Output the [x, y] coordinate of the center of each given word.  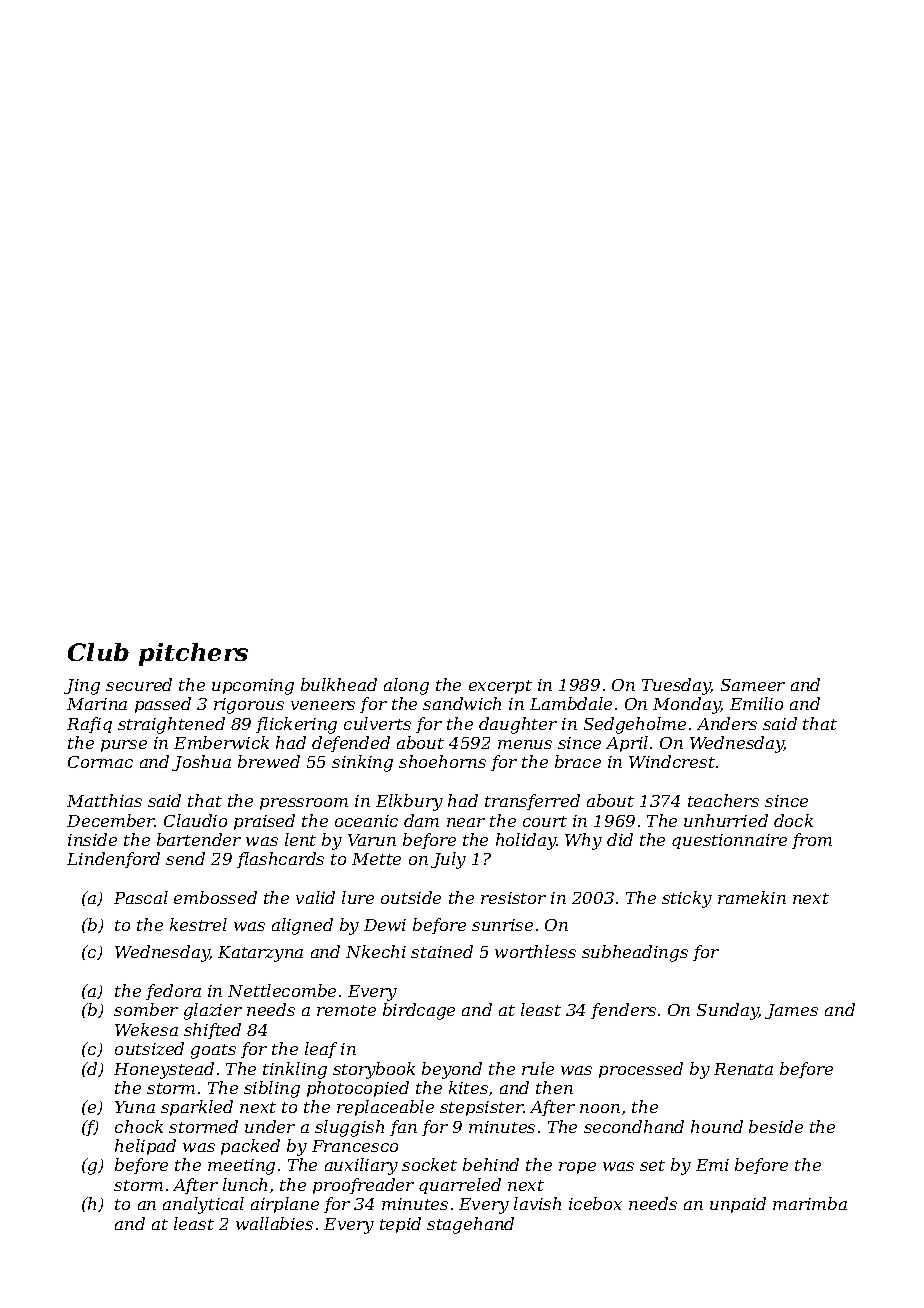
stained [442, 951]
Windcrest [672, 761]
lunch [245, 1184]
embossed [215, 897]
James [791, 1011]
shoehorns [442, 761]
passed [163, 705]
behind [491, 1164]
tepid [400, 1225]
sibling [272, 1089]
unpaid [738, 1205]
